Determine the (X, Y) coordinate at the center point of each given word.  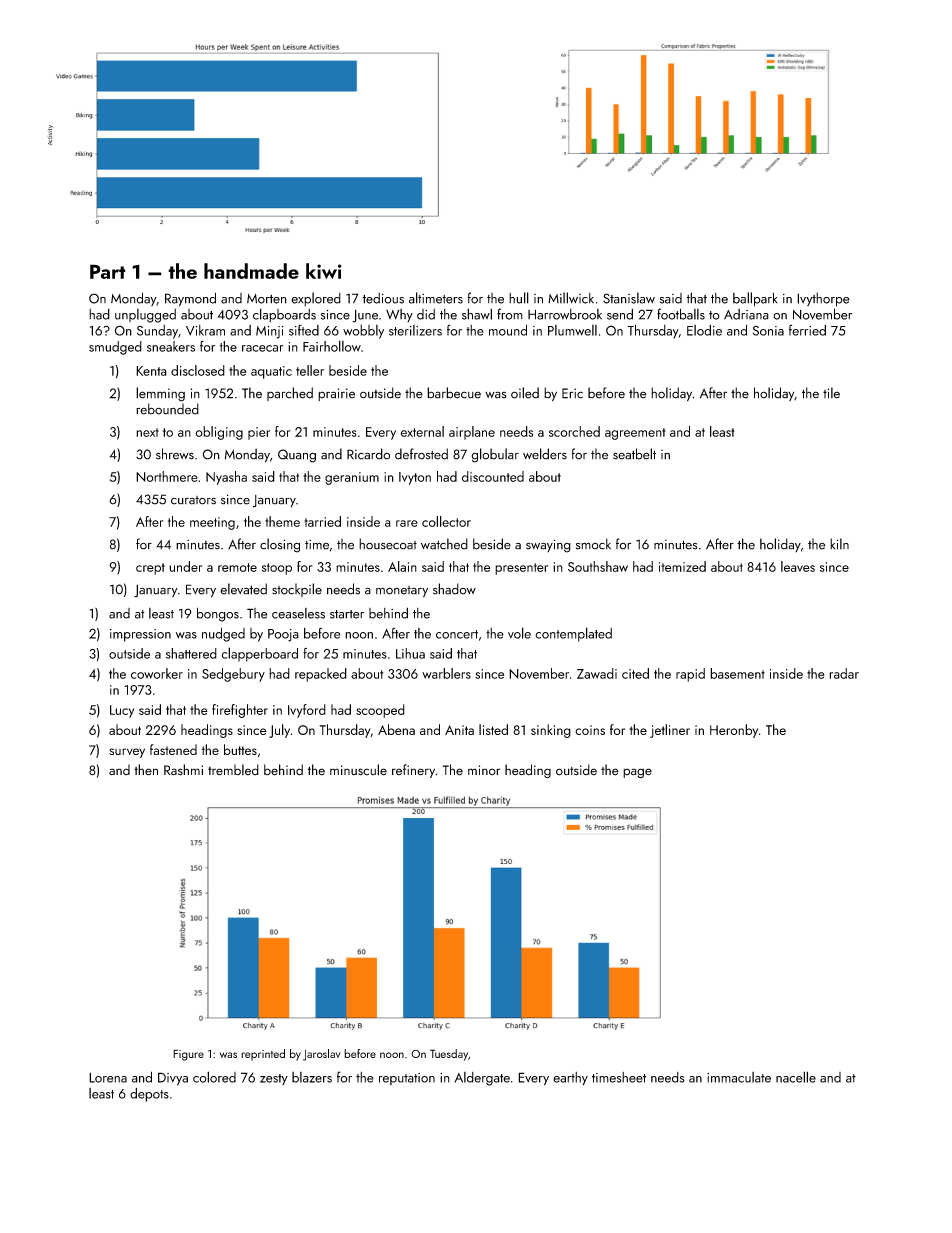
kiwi (324, 271)
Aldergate (482, 1079)
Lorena (108, 1078)
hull (519, 298)
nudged (223, 634)
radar (844, 673)
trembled (233, 770)
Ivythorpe (823, 300)
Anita (459, 730)
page (637, 773)
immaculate (739, 1077)
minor (484, 770)
